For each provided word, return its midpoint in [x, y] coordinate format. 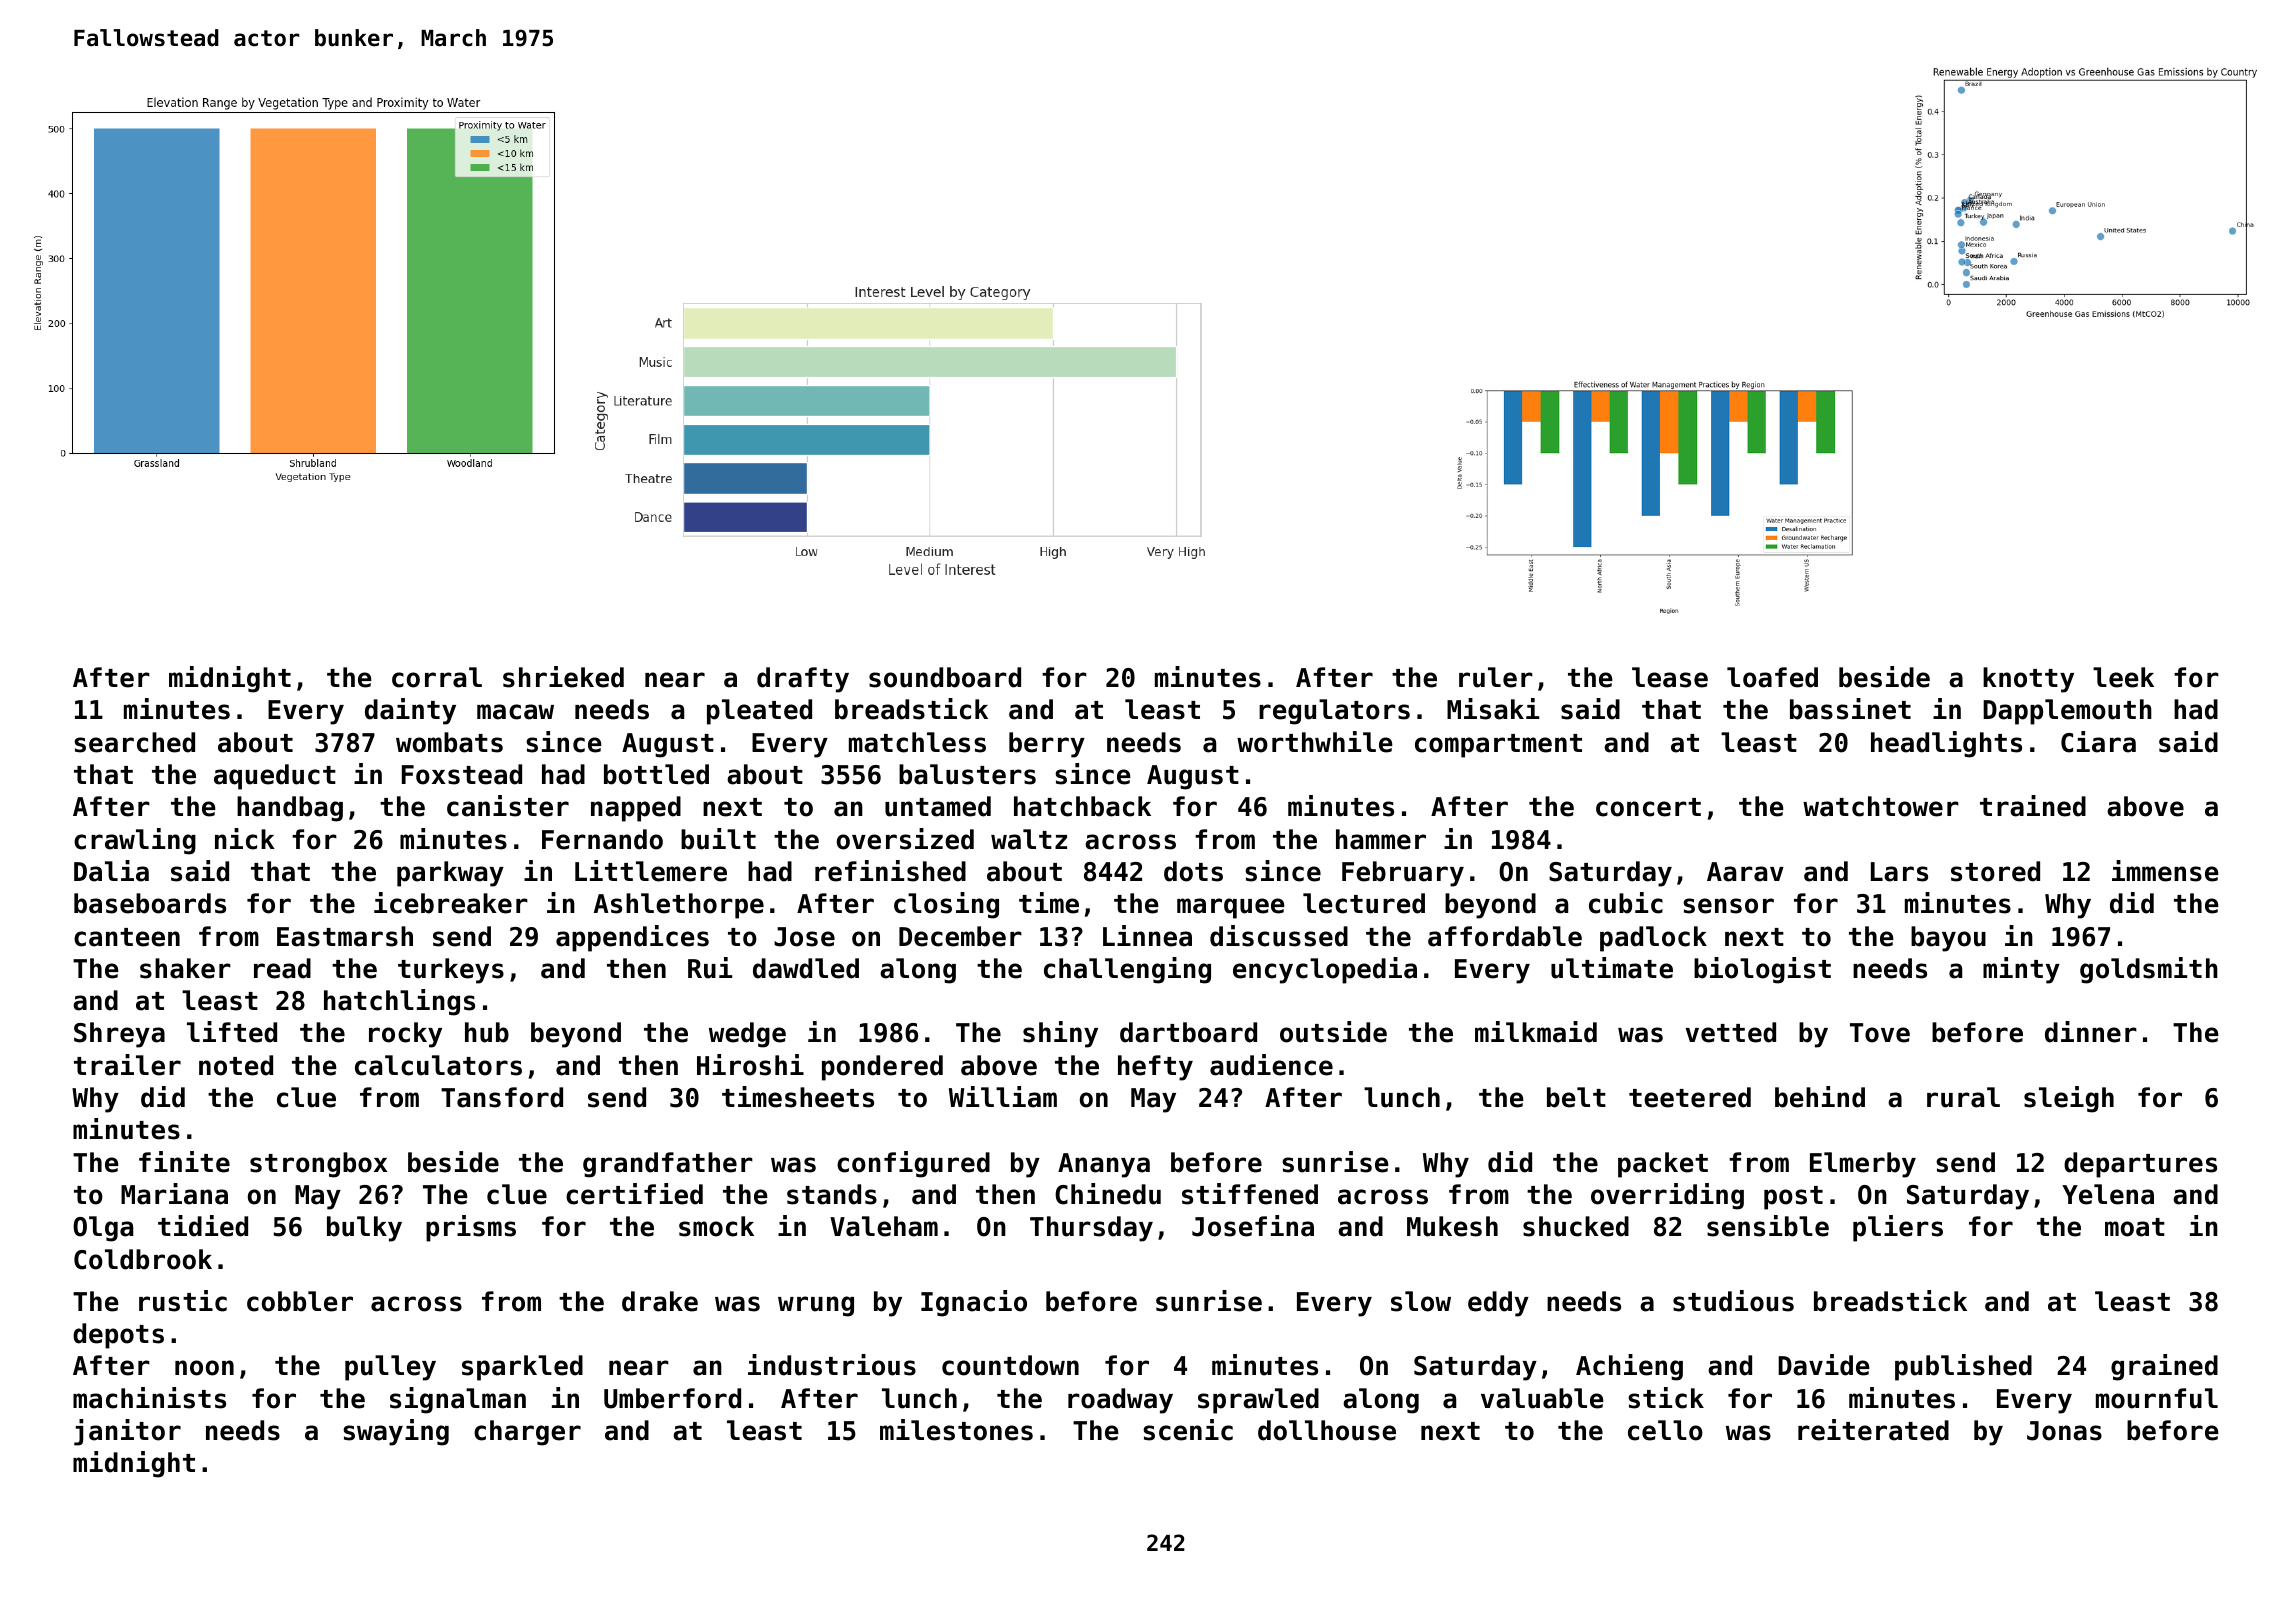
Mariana [174, 1194]
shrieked [563, 677]
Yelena [2108, 1194]
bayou [1948, 939]
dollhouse [1327, 1430]
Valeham [884, 1226]
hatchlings [399, 1002]
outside [1333, 1032]
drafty [803, 680]
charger [527, 1433]
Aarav [1745, 872]
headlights [1946, 744]
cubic [1626, 903]
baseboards [150, 903]
